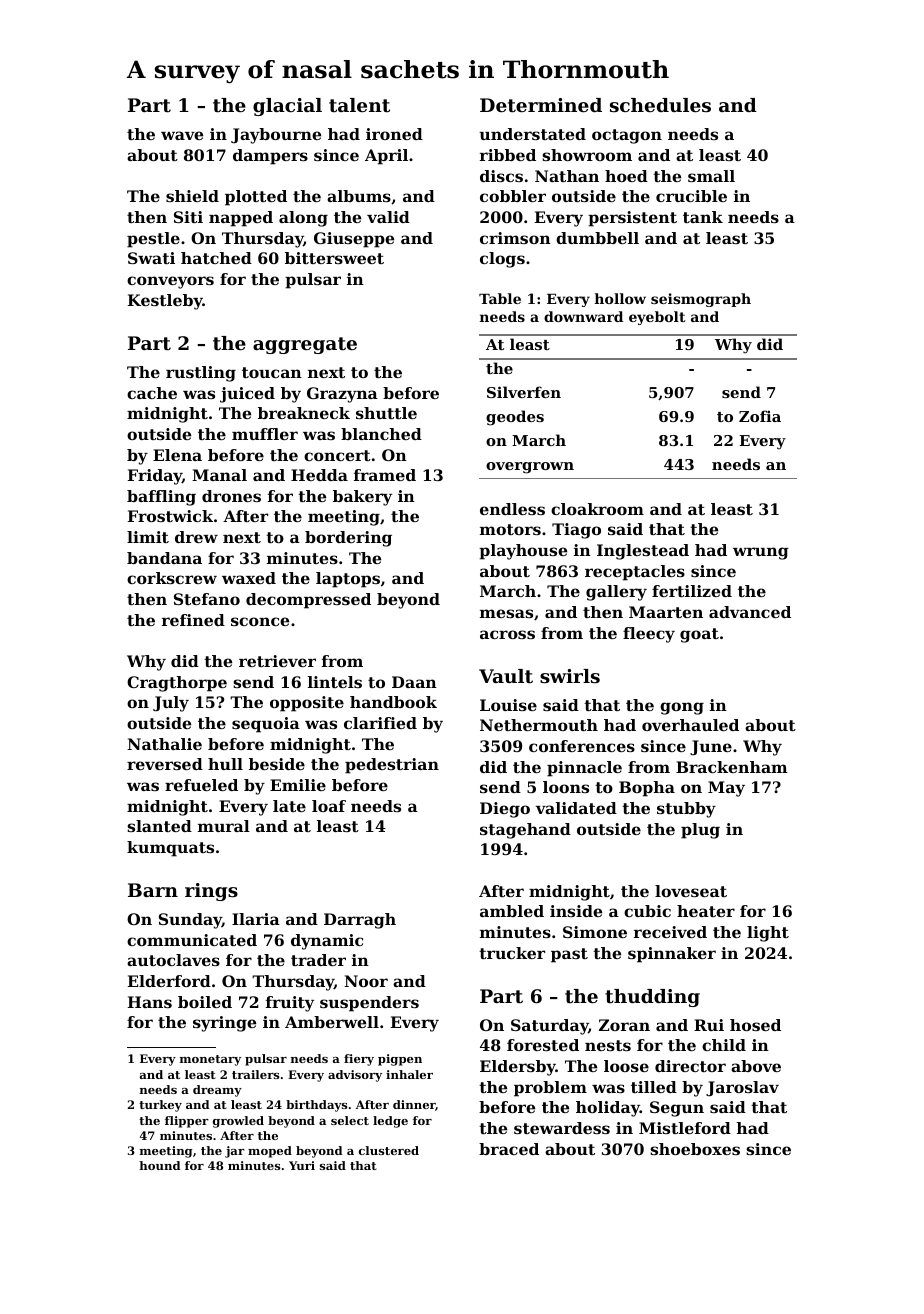 This image has height=1314, width=924. Describe the element at coordinates (652, 998) in the image. I see `thudding` at that location.
